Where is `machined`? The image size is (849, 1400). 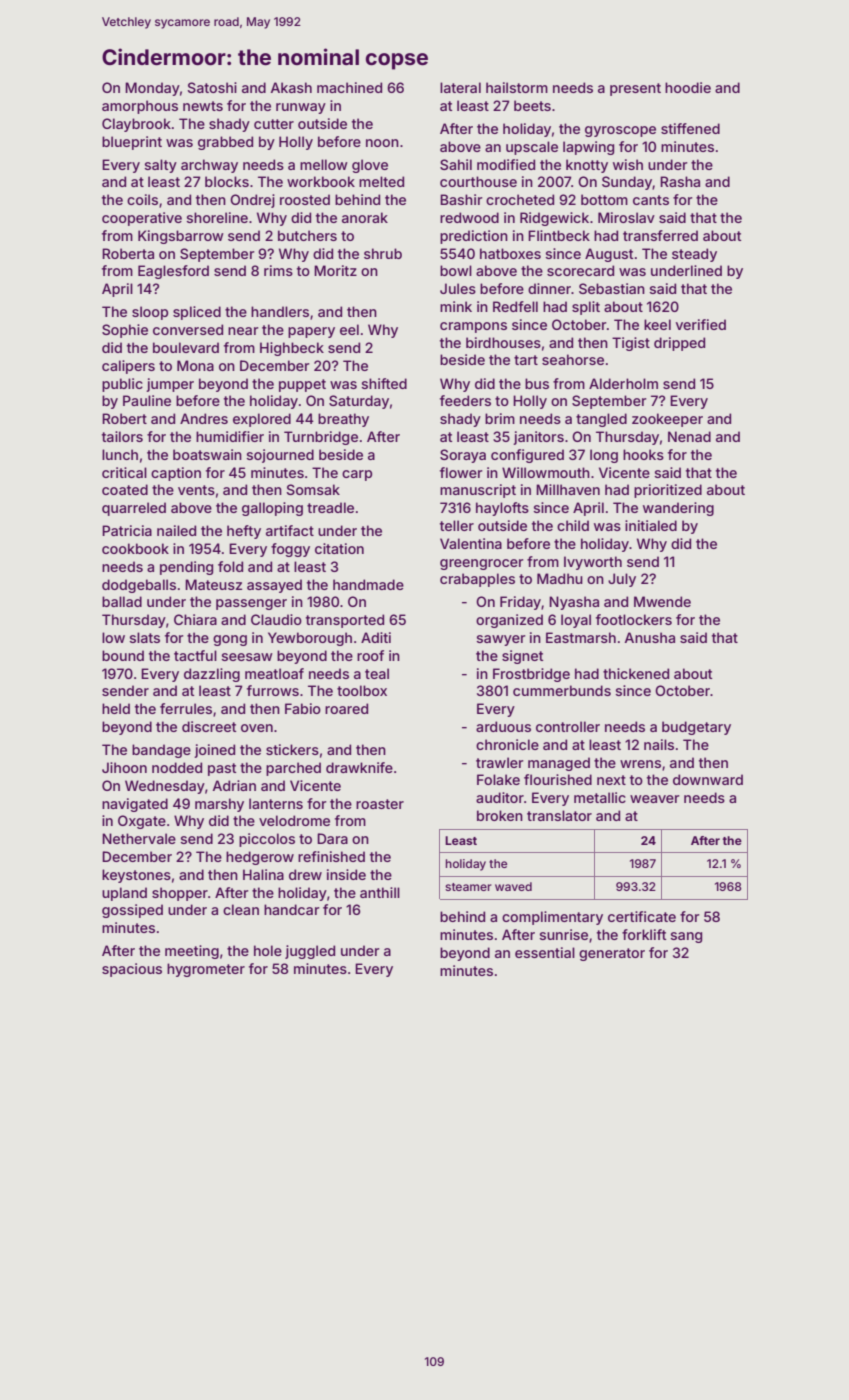
machined is located at coordinates (349, 87).
